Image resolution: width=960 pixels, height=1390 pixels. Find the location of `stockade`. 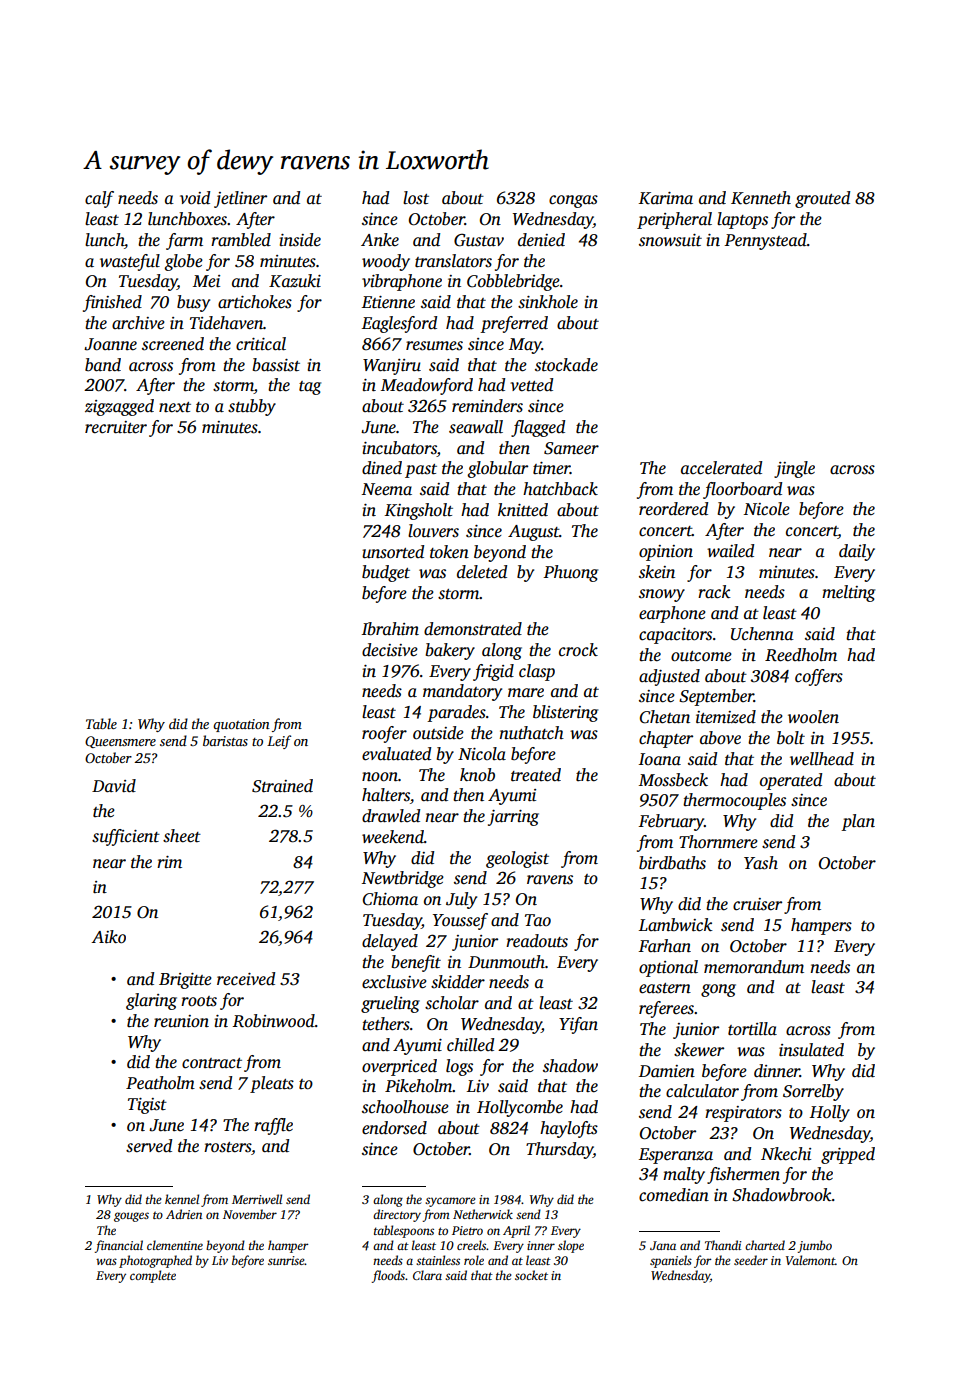

stockade is located at coordinates (566, 365).
